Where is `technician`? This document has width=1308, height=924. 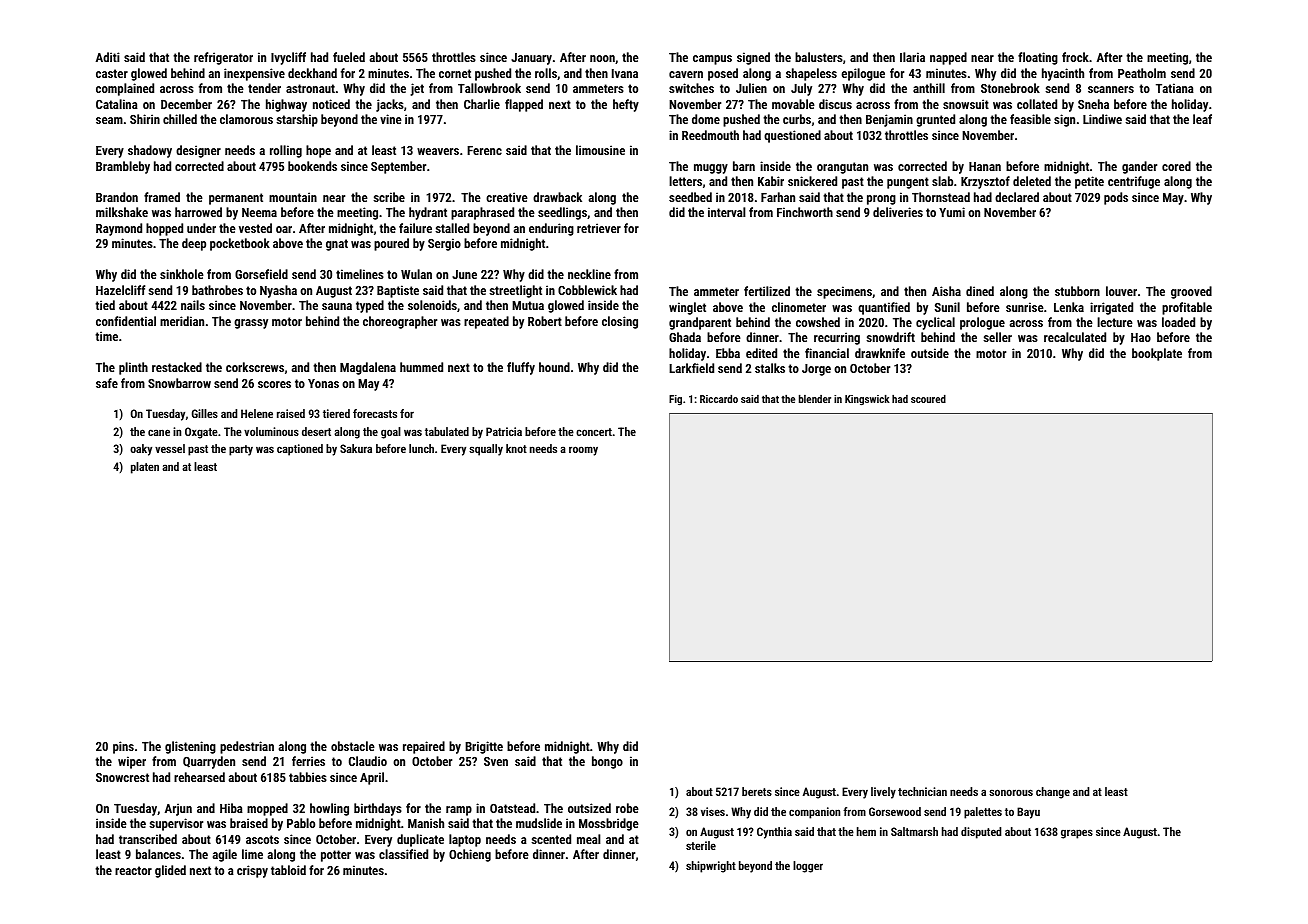 technician is located at coordinates (922, 791).
